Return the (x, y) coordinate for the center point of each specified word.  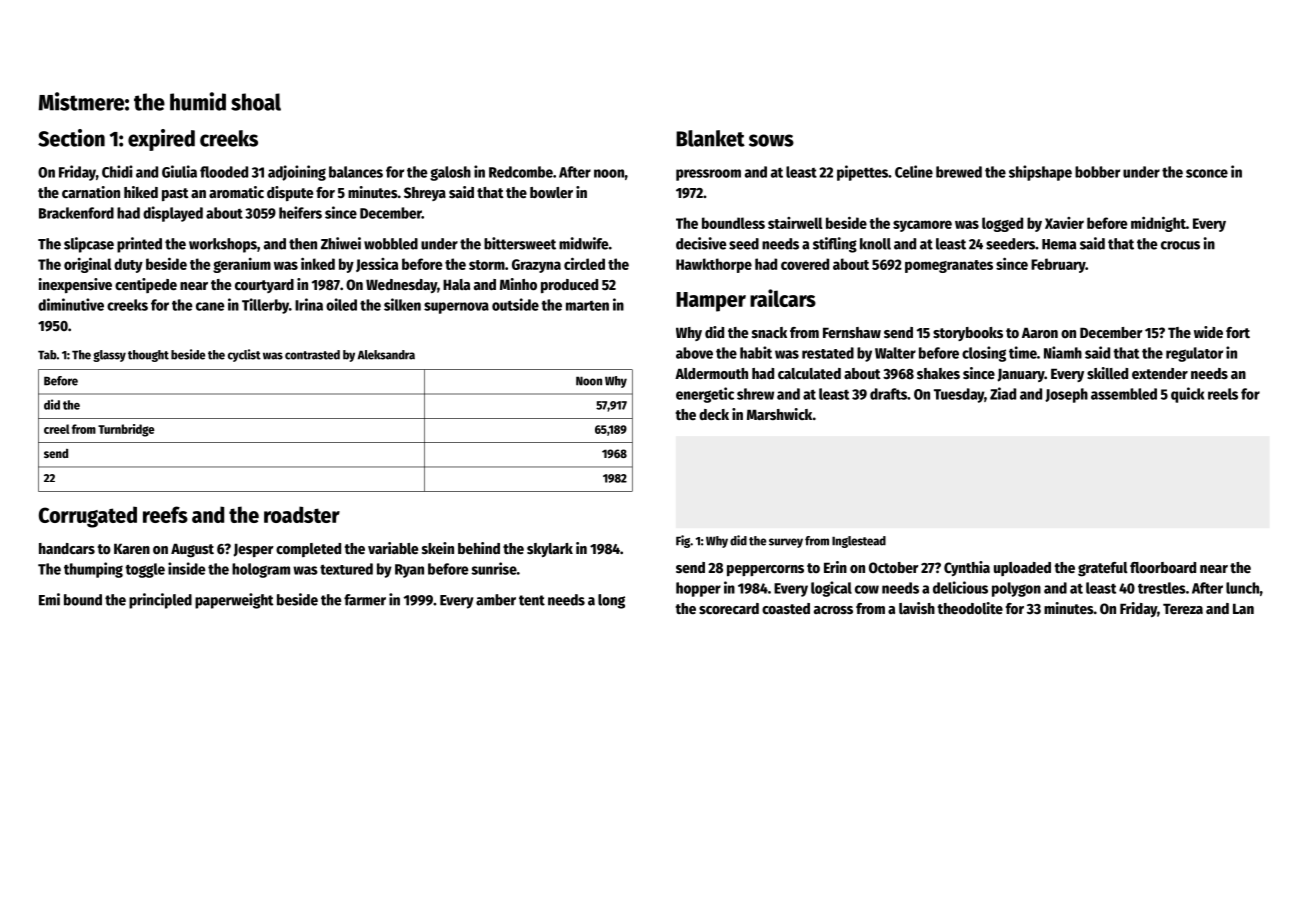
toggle (145, 570)
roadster (302, 514)
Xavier (1064, 223)
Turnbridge (126, 430)
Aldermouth (711, 373)
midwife (584, 243)
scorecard (729, 608)
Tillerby (265, 306)
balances (356, 172)
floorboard (1163, 567)
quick (1187, 395)
